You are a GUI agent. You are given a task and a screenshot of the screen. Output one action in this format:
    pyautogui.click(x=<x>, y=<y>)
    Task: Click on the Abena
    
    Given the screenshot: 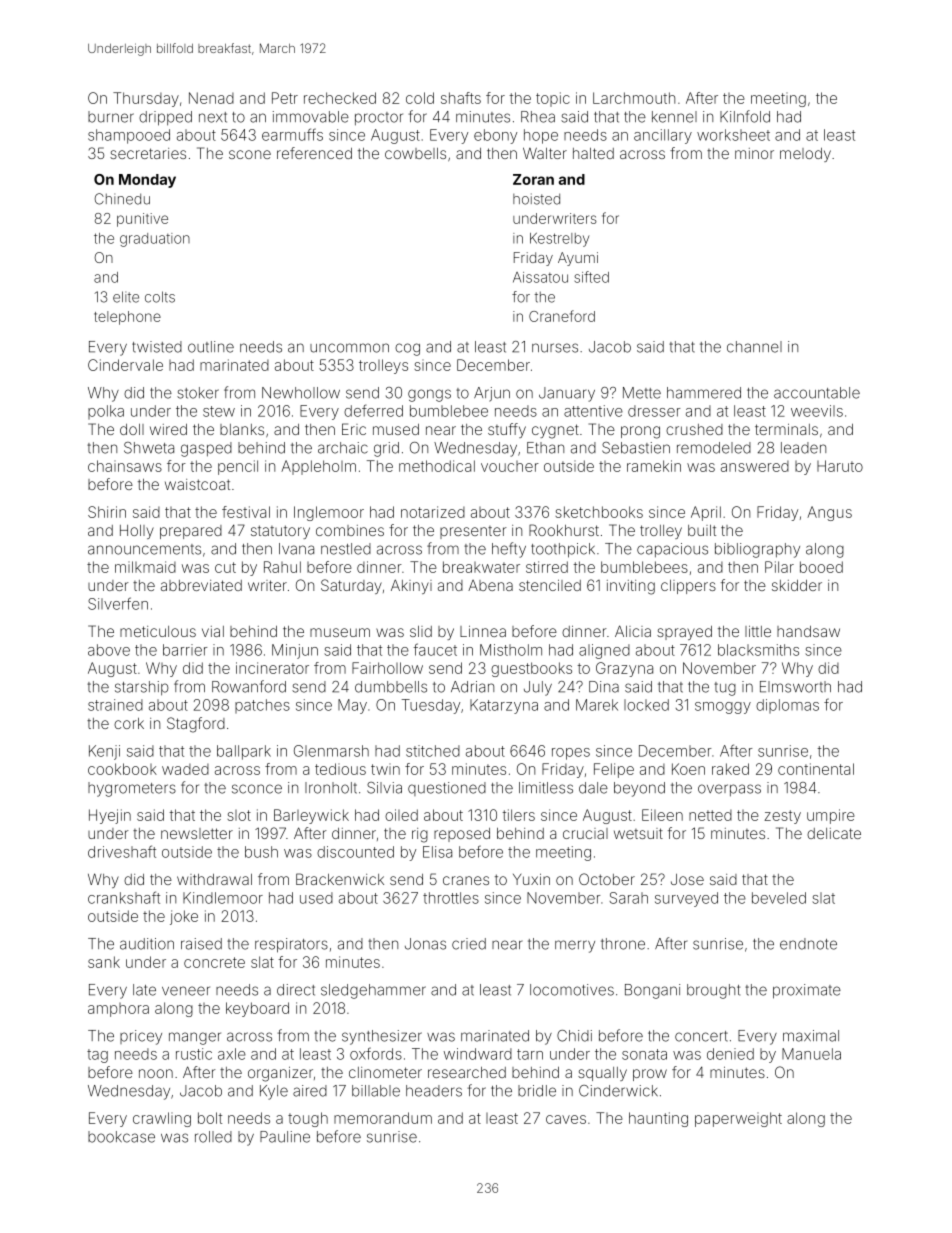 What is the action you would take?
    pyautogui.click(x=490, y=585)
